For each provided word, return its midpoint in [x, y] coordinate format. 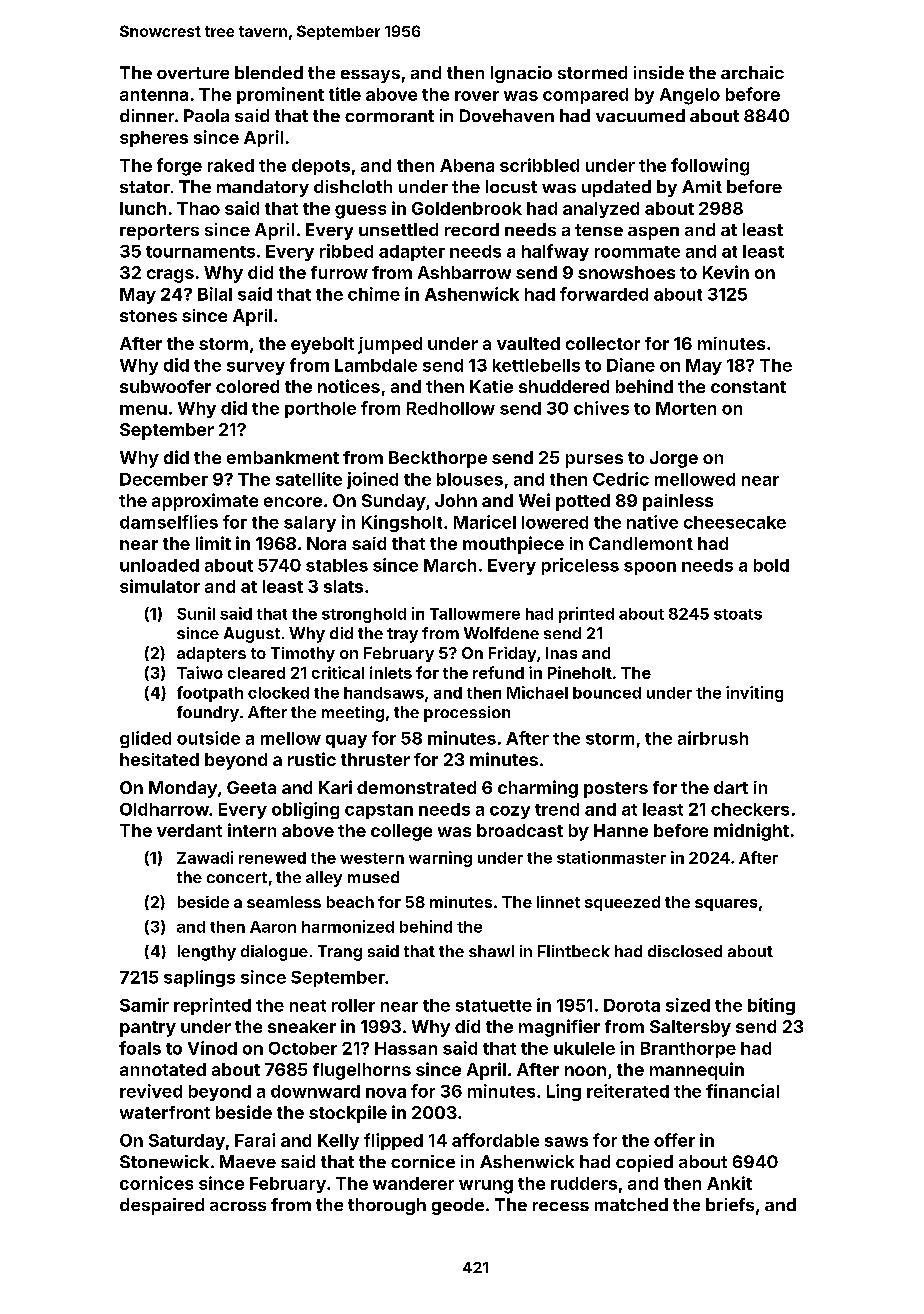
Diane [631, 365]
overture [193, 73]
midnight [751, 832]
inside [659, 72]
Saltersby [690, 1028]
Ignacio [521, 74]
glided [145, 739]
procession [467, 714]
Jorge [674, 459]
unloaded [159, 565]
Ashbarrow [464, 272]
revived [151, 1091]
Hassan [406, 1048]
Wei [534, 500]
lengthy [207, 953]
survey [256, 368]
